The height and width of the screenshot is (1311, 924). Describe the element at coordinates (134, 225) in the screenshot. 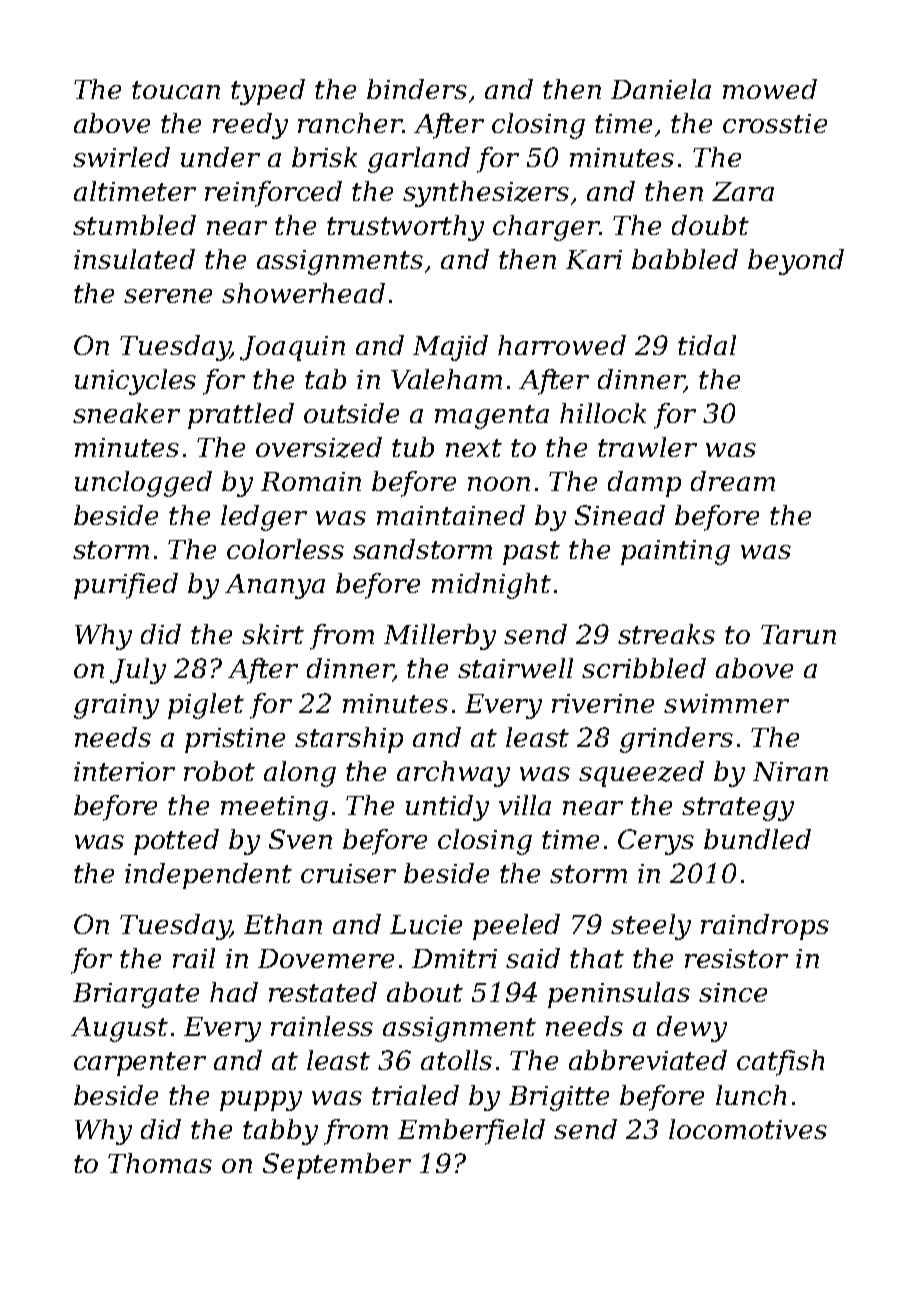

I see `stumbled` at that location.
